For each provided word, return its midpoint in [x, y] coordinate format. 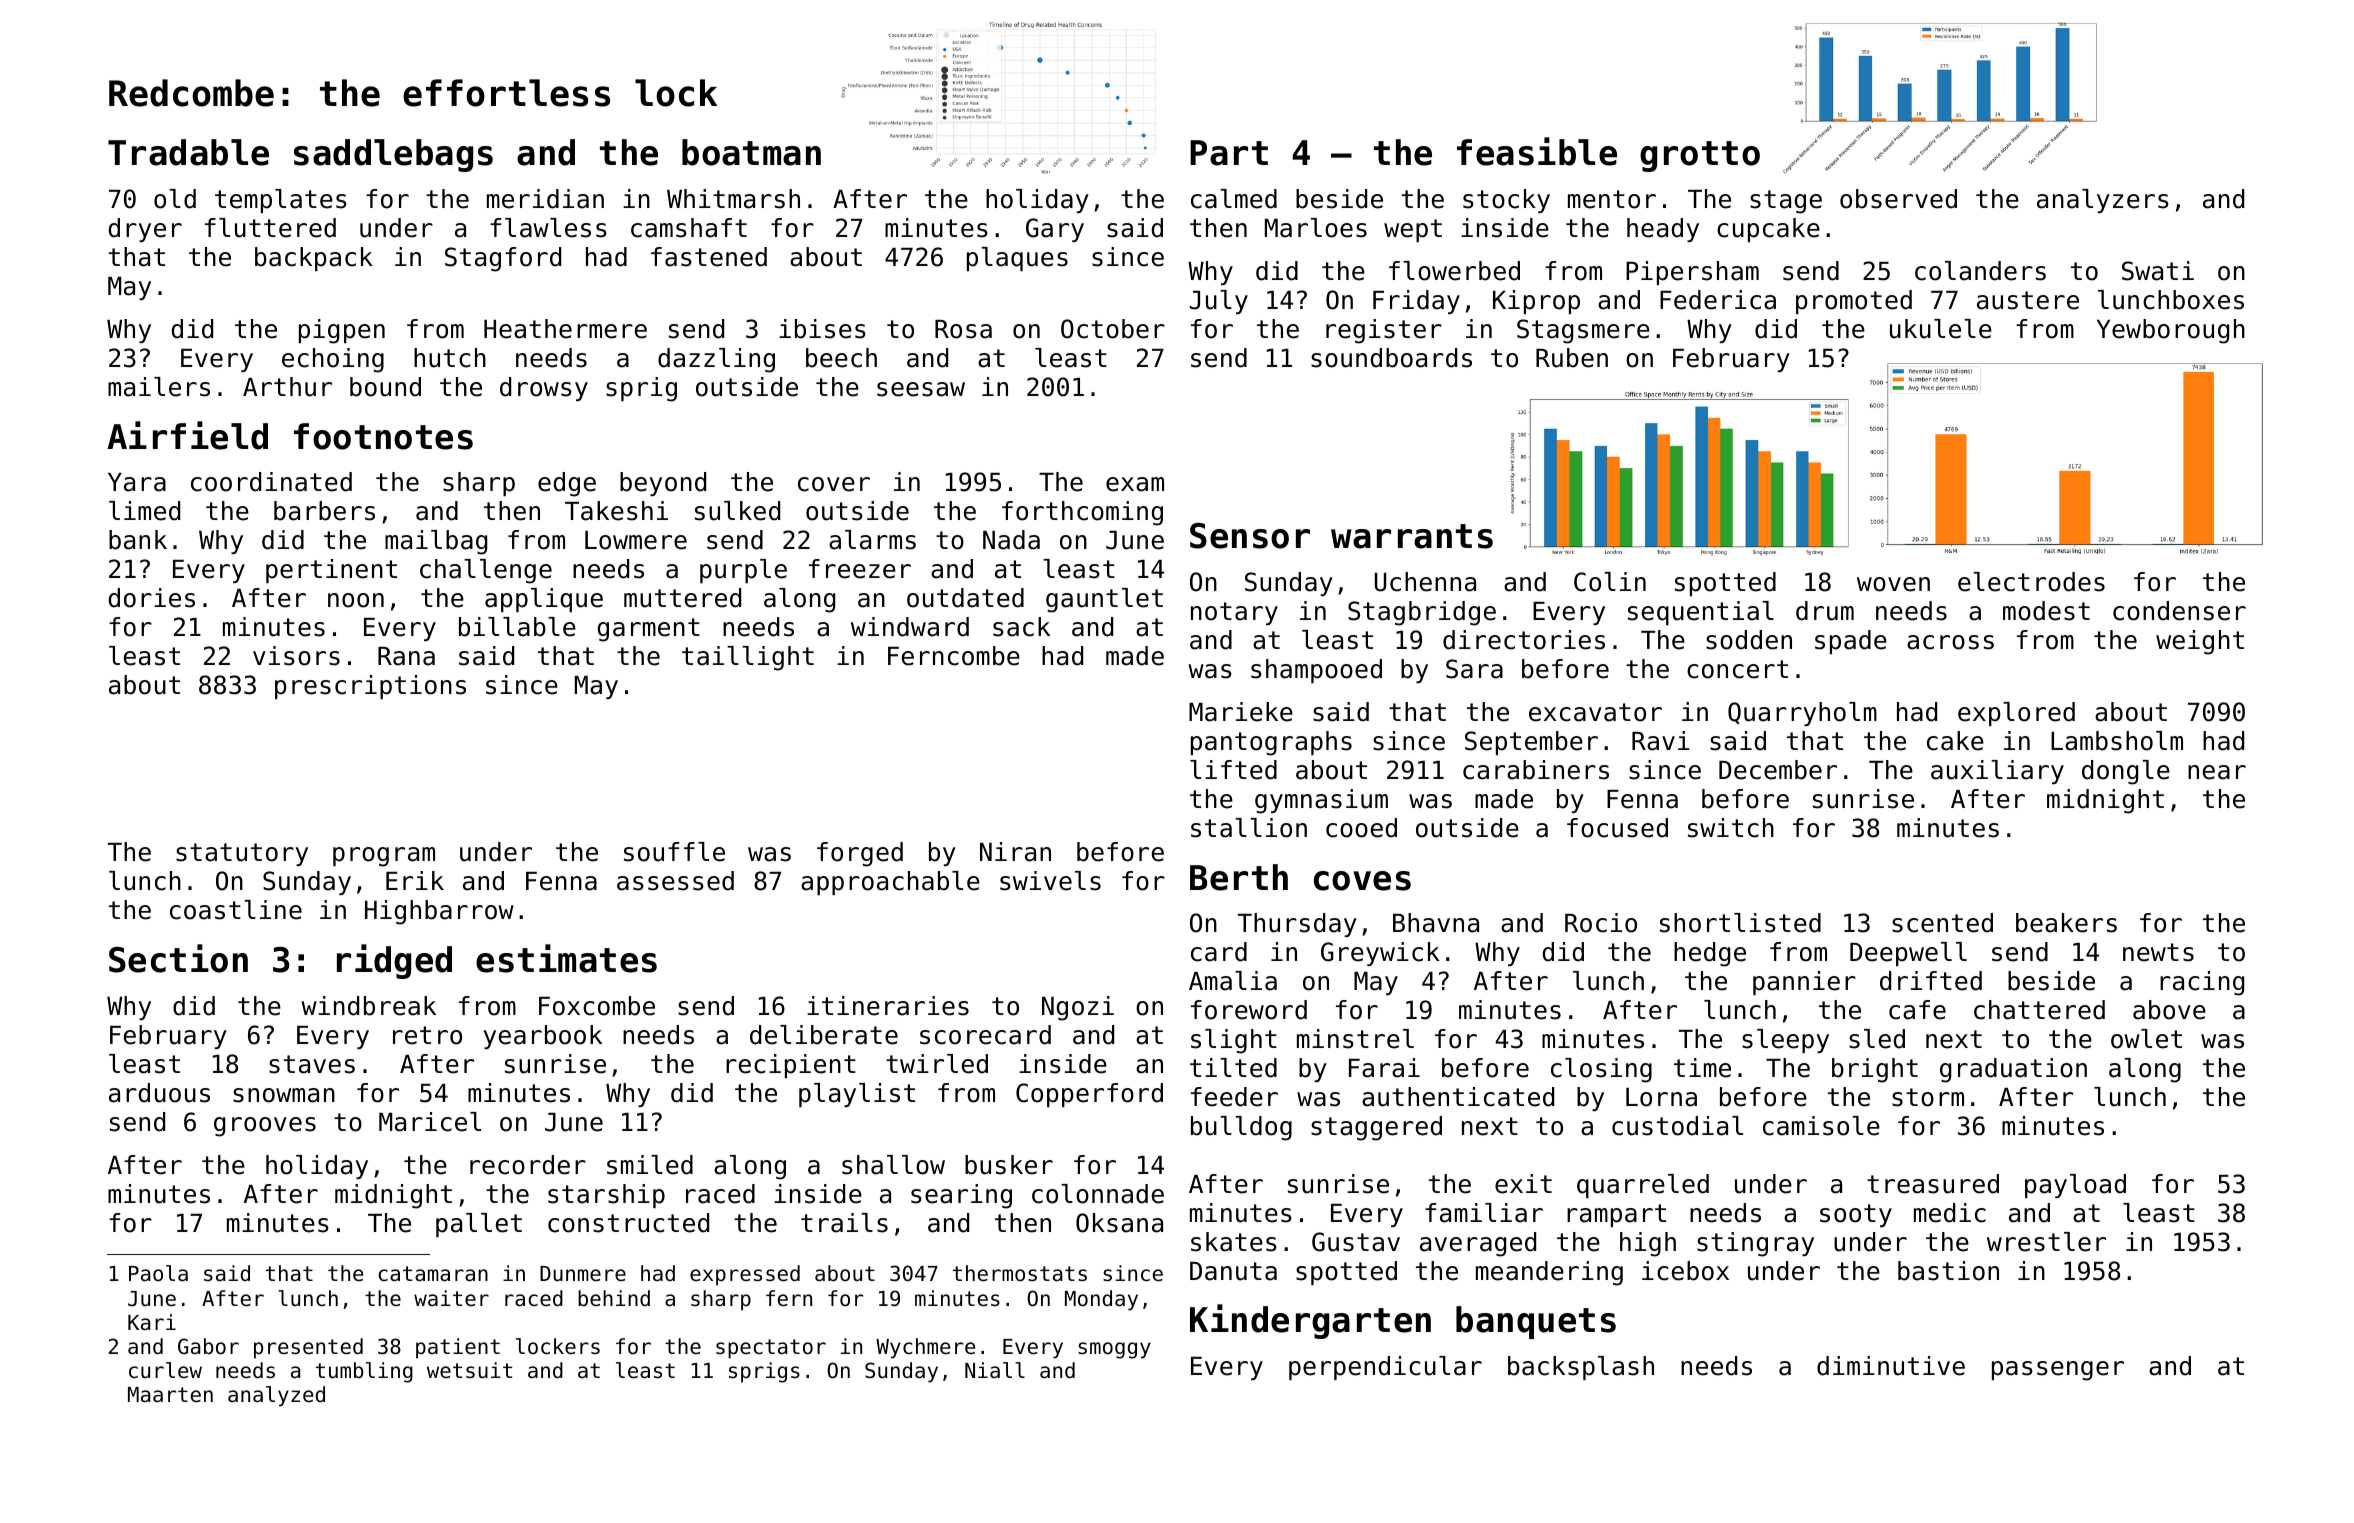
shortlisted [1740, 923]
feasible [1537, 151]
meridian [545, 199]
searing [961, 1196]
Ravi [1661, 741]
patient [458, 1348]
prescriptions [370, 687]
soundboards [1391, 358]
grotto [1700, 156]
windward [910, 627]
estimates [566, 958]
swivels [1050, 881]
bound [385, 387]
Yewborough [2171, 331]
